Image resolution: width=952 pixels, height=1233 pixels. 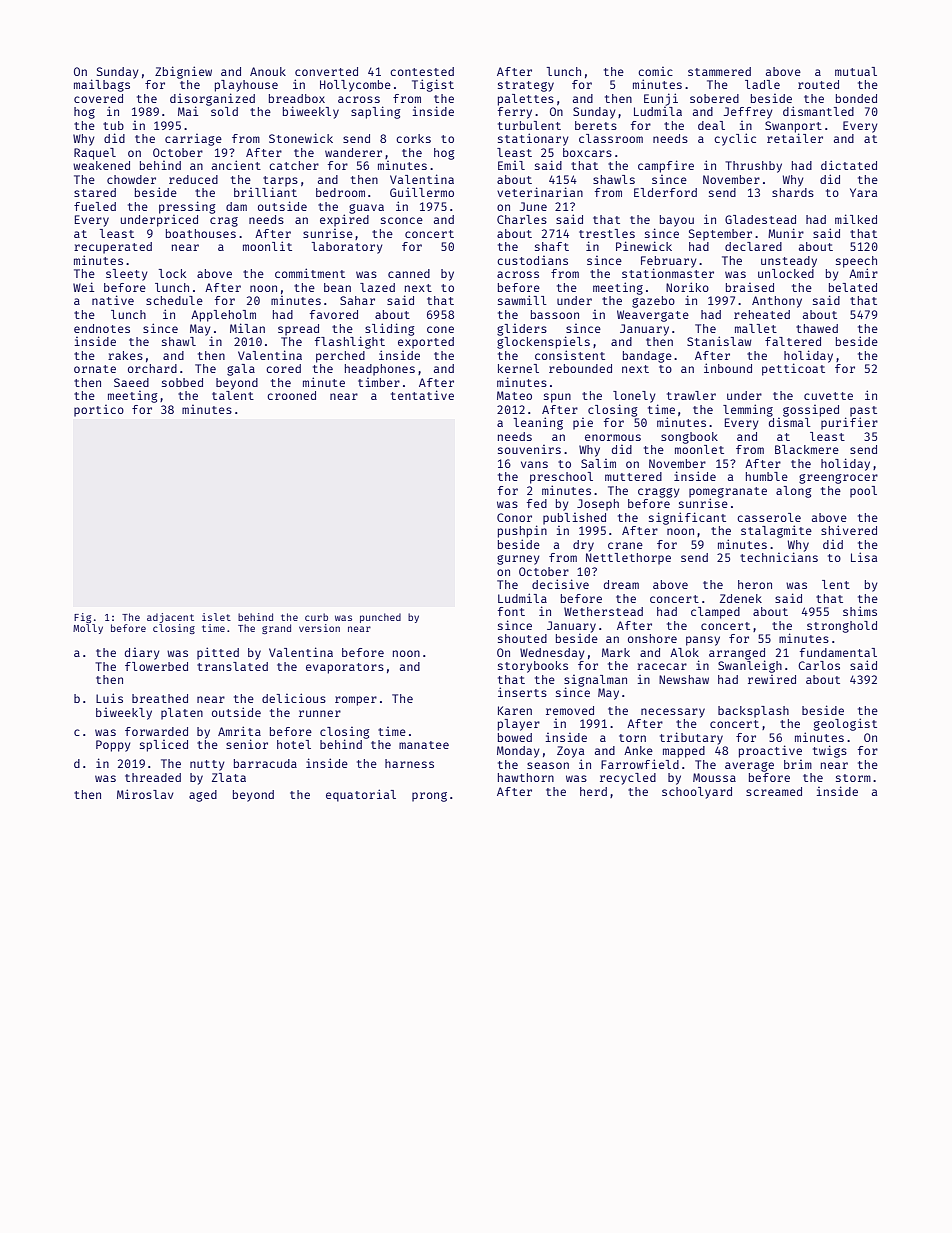 What do you see at coordinates (366, 209) in the screenshot?
I see `guava` at bounding box center [366, 209].
